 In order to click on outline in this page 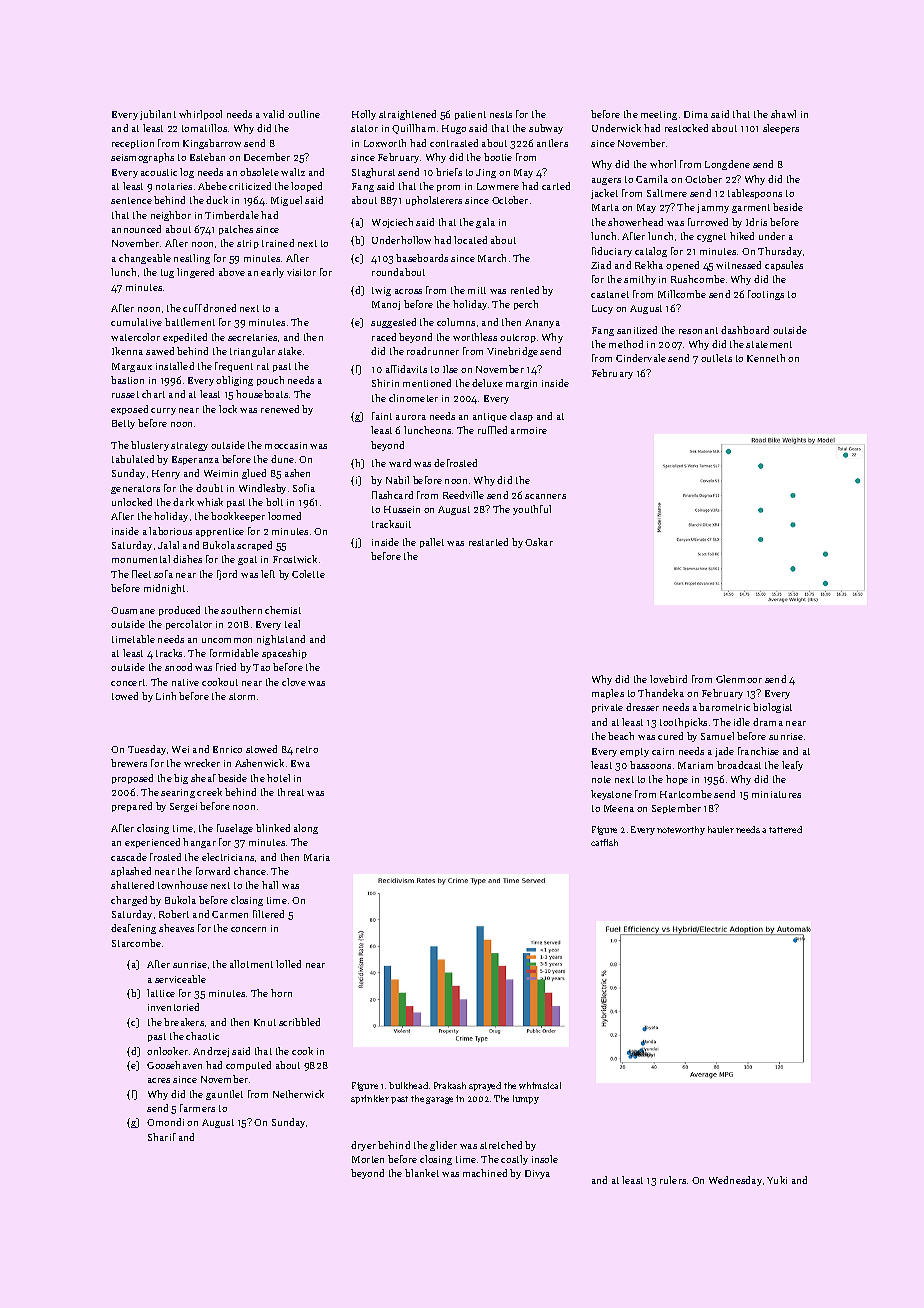, I will do `click(304, 114)`.
